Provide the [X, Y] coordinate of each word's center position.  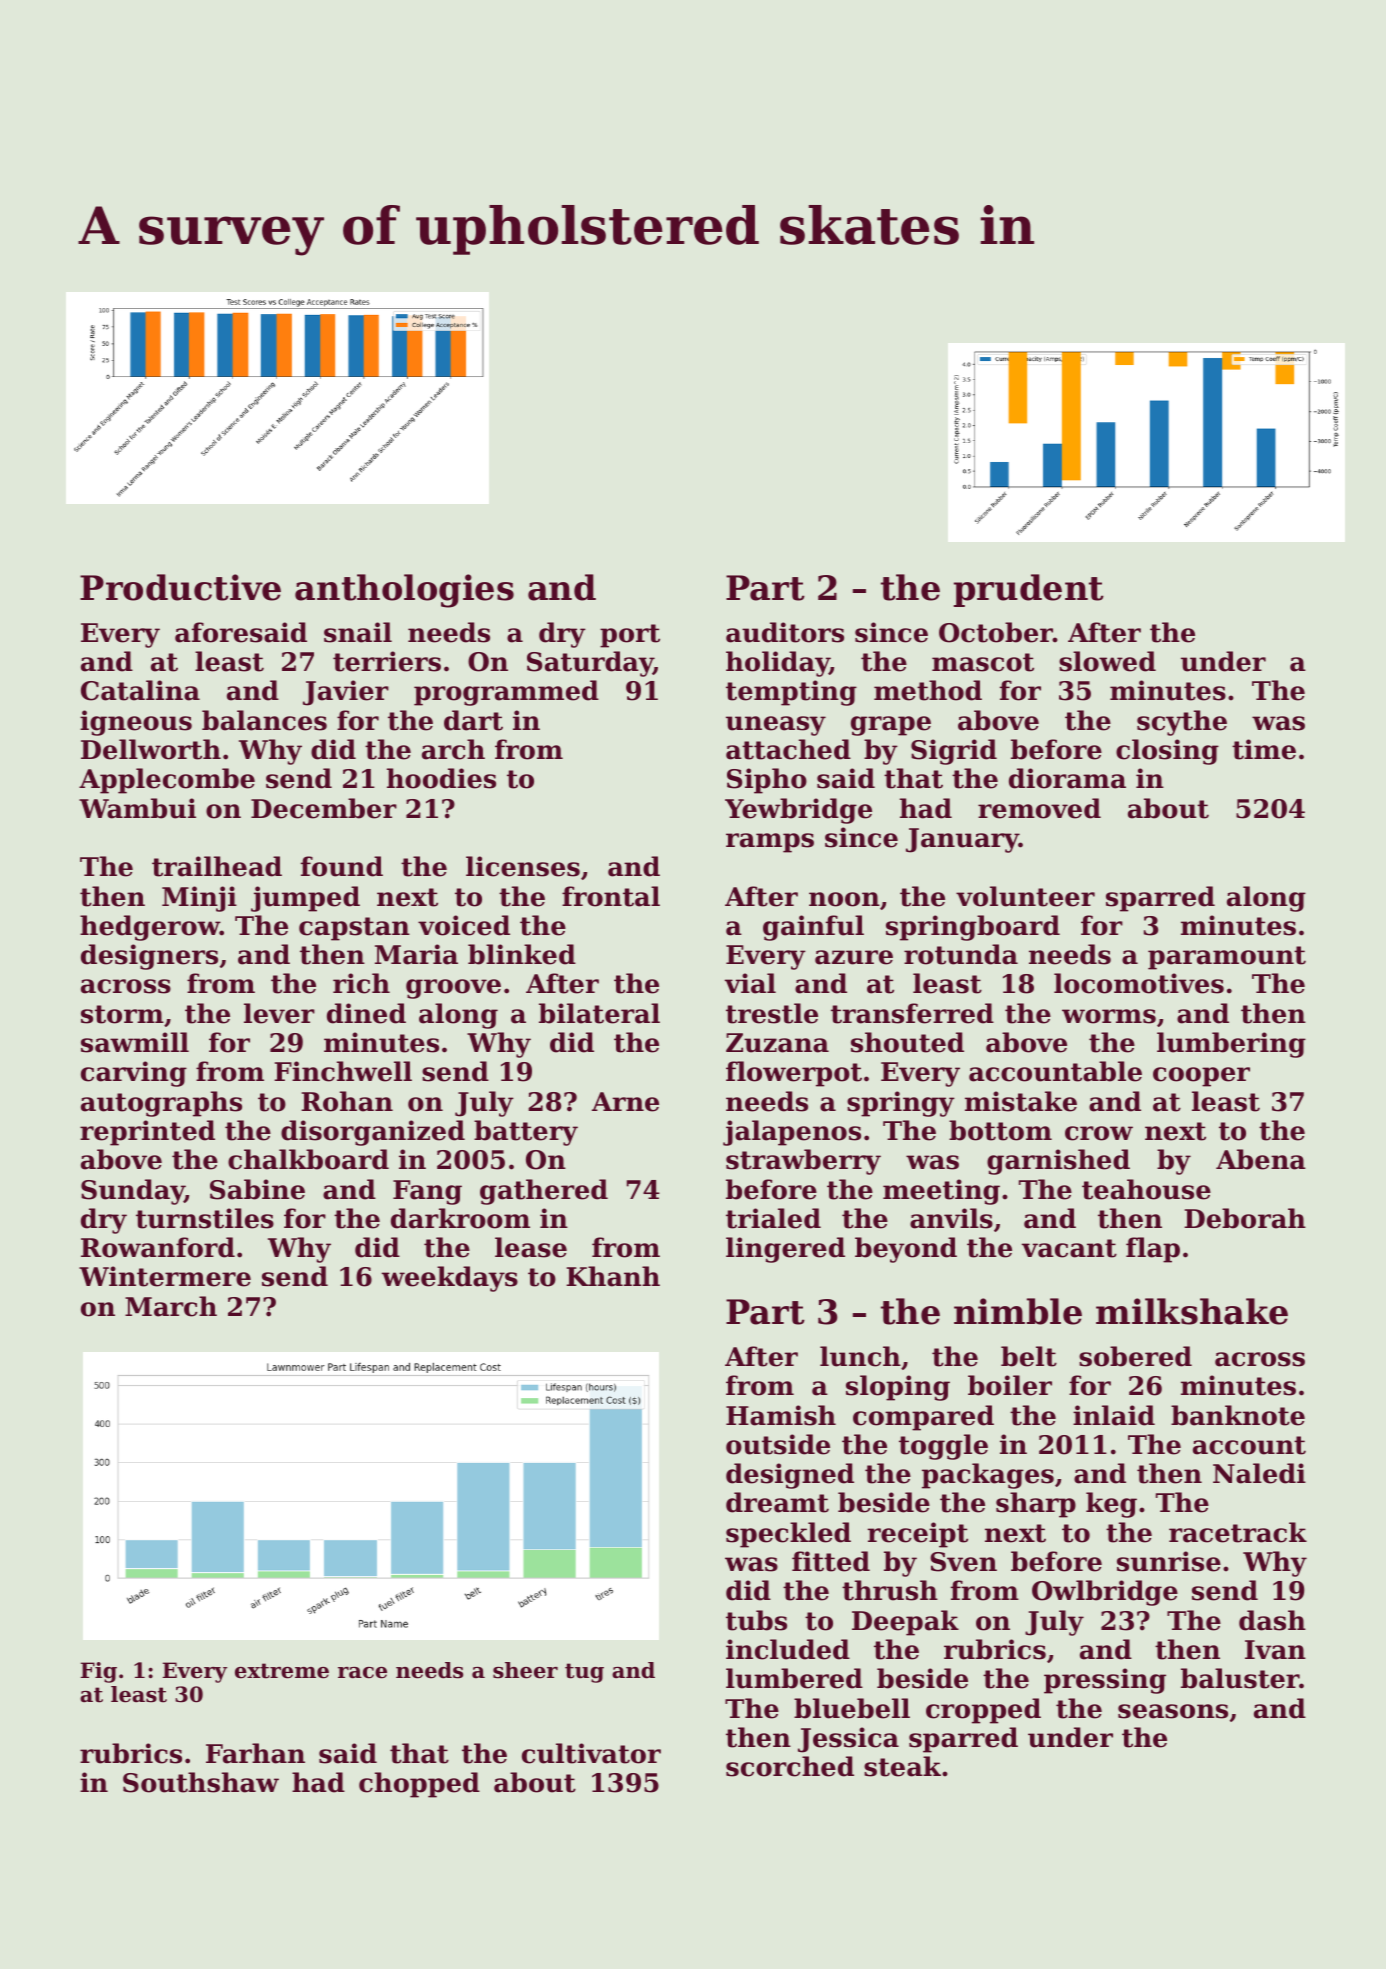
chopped [419, 1785]
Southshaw [201, 1782]
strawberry [803, 1162]
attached [788, 749]
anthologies [404, 591]
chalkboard [308, 1159]
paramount [1227, 958]
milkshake [1192, 1311]
